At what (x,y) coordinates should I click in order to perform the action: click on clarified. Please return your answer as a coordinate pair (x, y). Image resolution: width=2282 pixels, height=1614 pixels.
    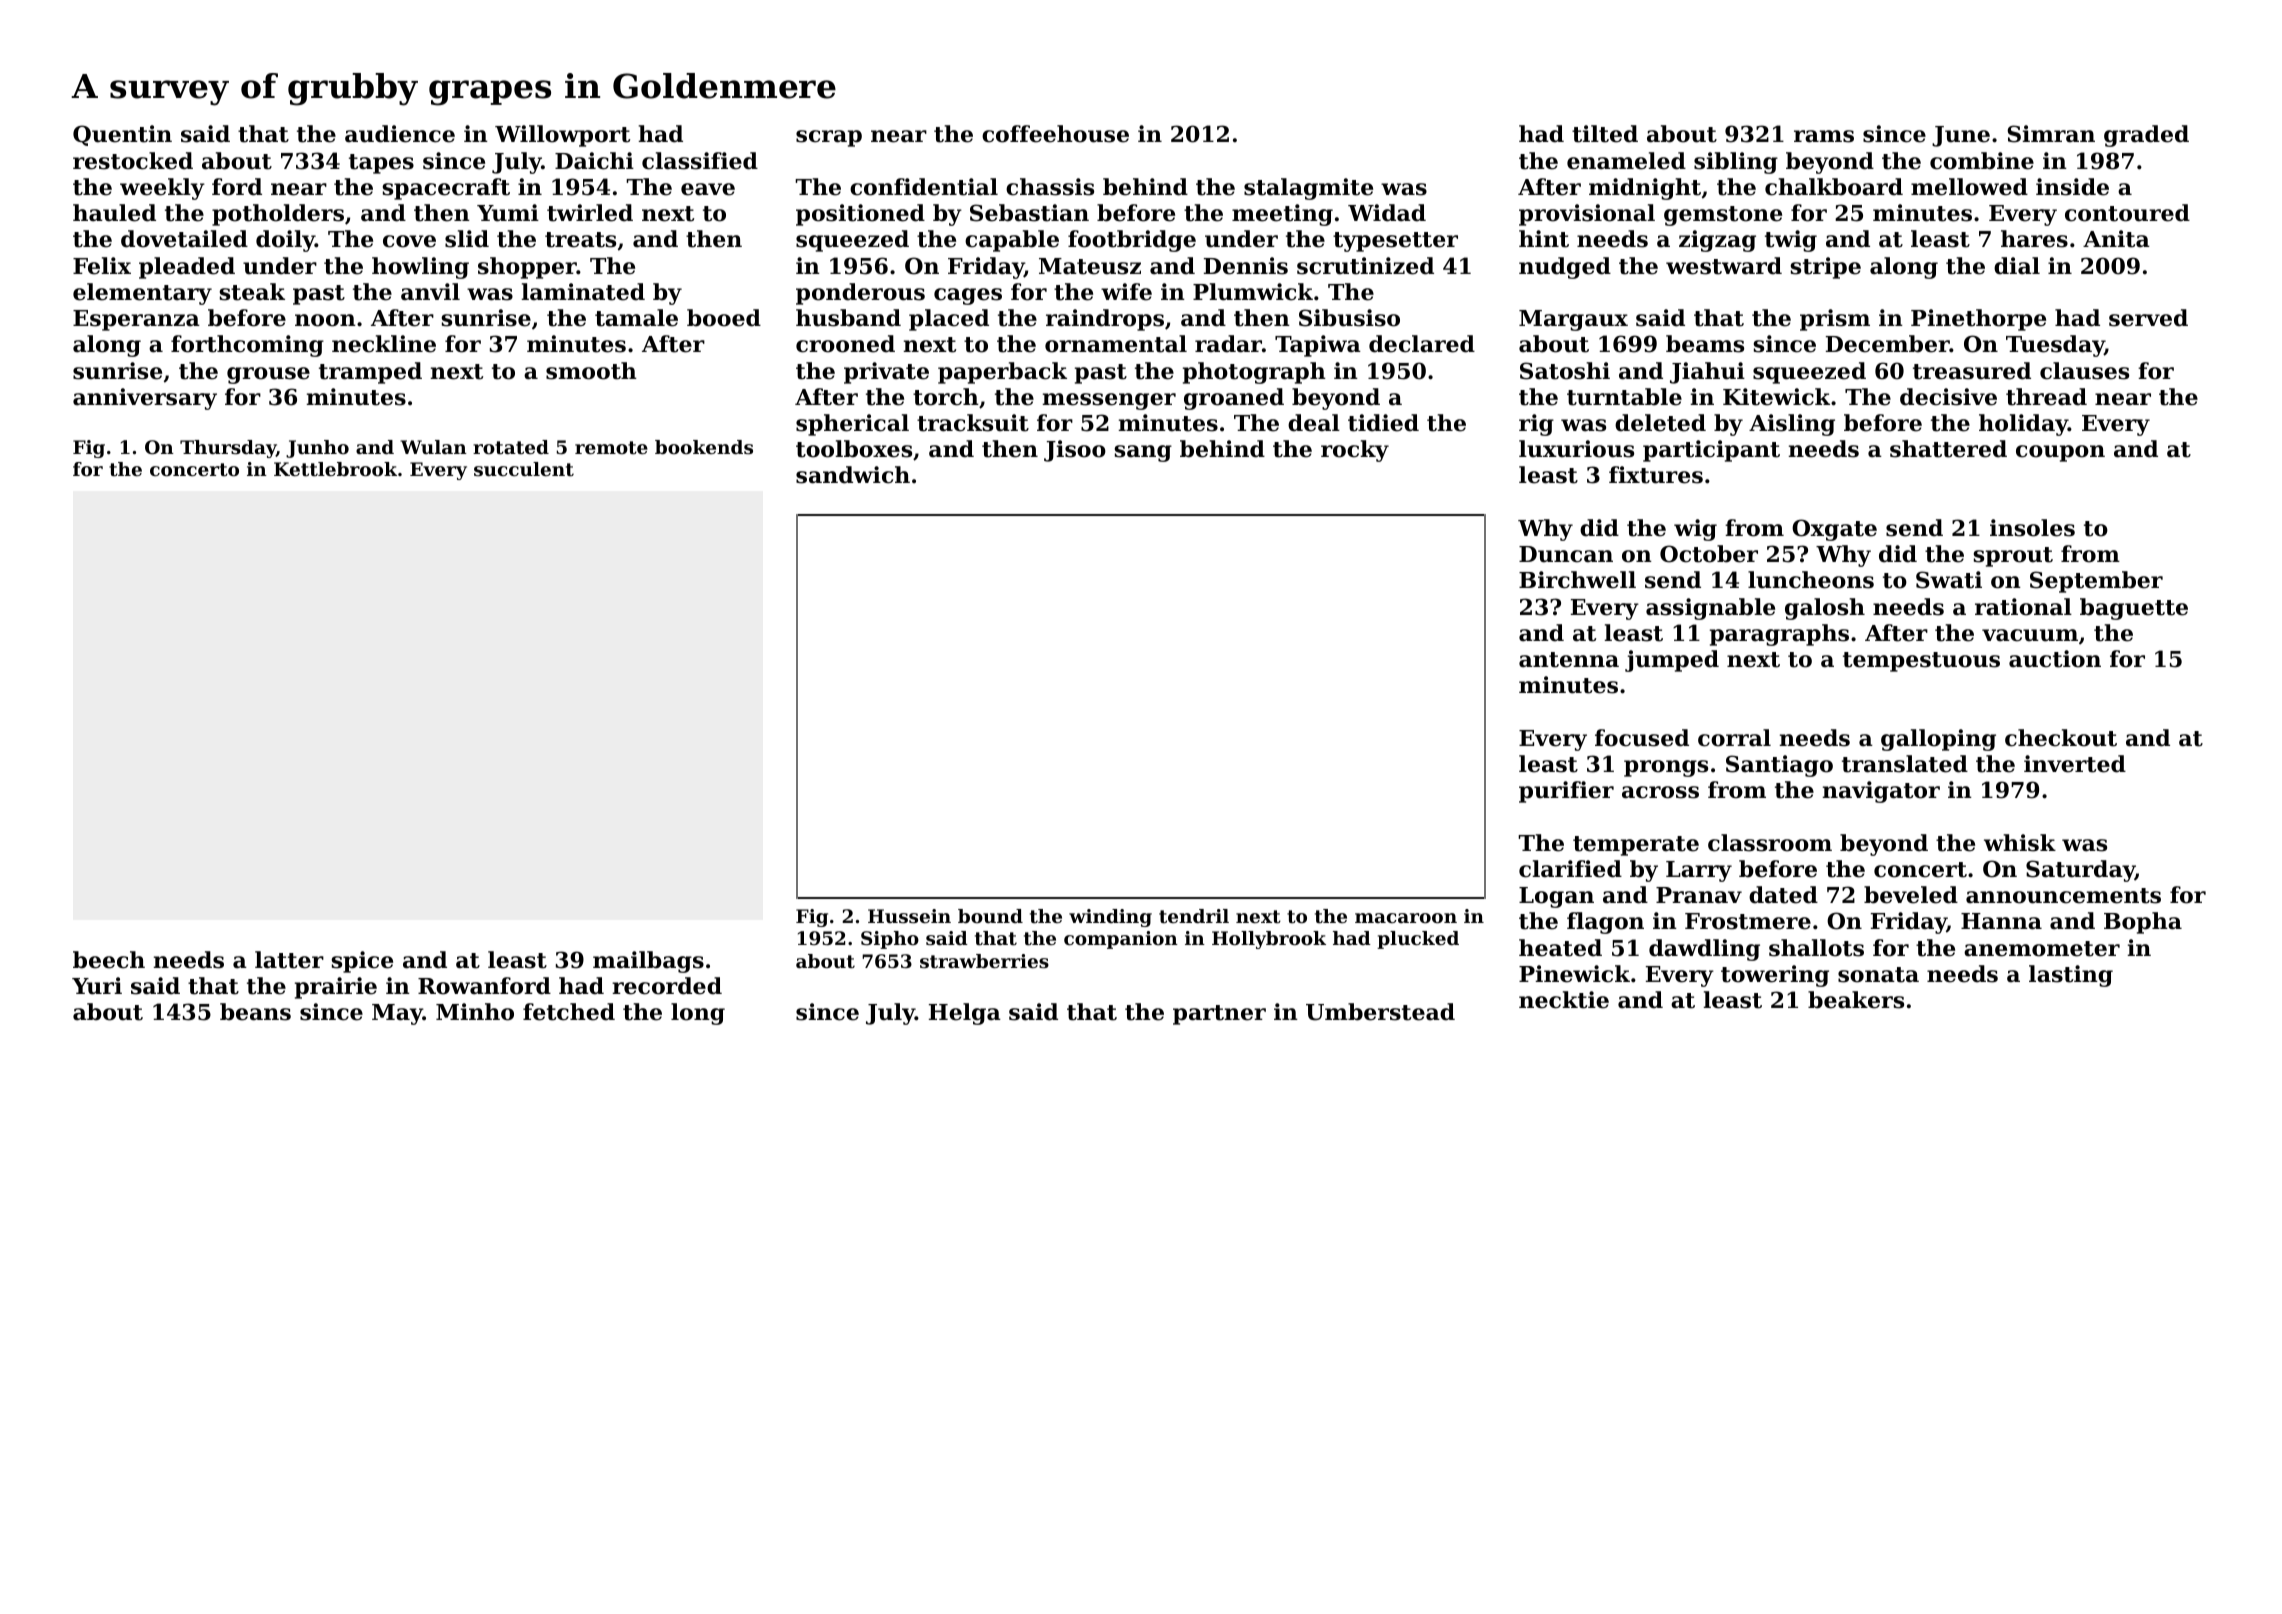
    Looking at the image, I should click on (1570, 869).
